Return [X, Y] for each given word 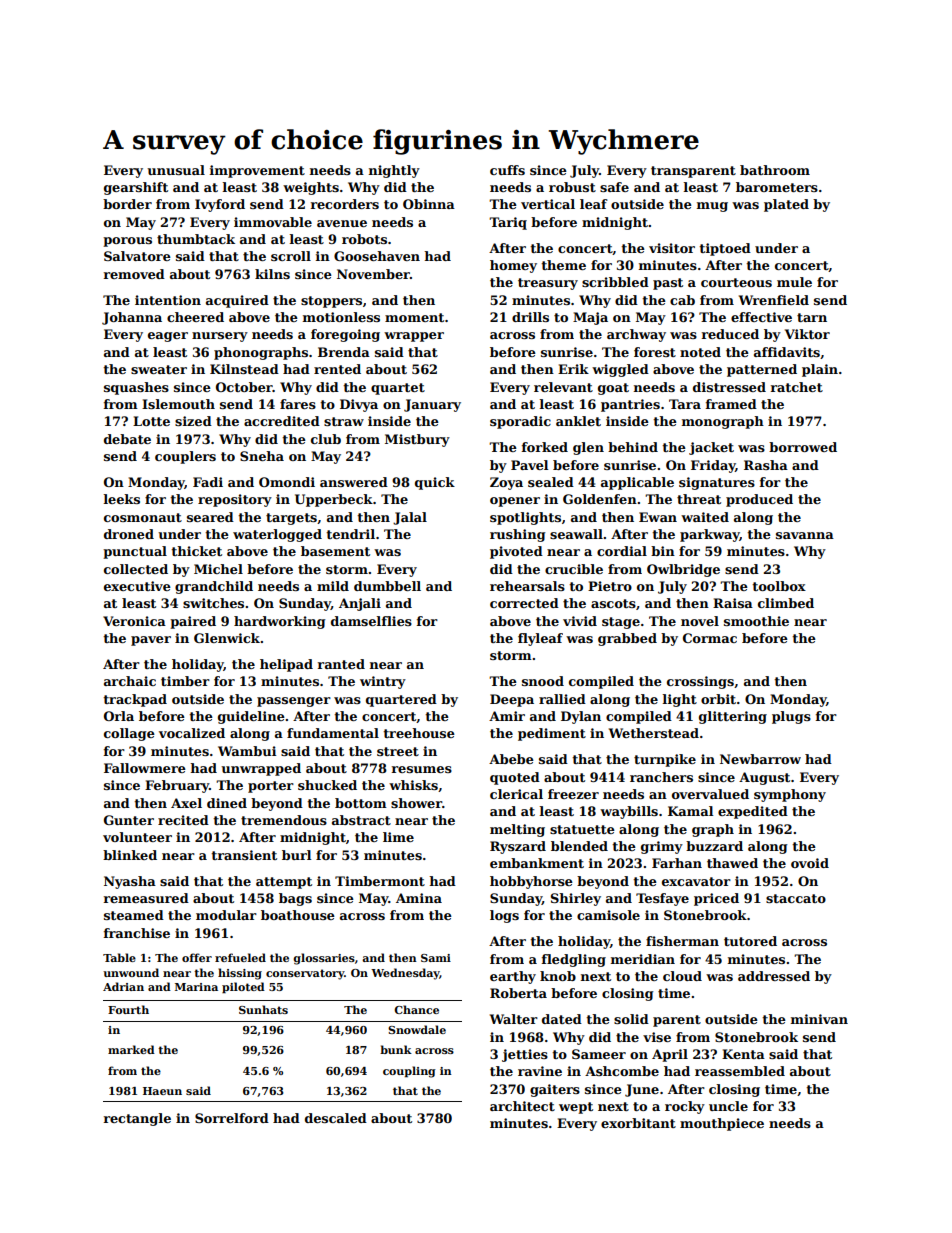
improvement [257, 171]
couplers [185, 457]
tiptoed [725, 249]
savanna [805, 535]
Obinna [429, 204]
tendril [350, 534]
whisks [413, 785]
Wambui [247, 751]
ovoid [810, 863]
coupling [409, 1072]
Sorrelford [232, 1118]
